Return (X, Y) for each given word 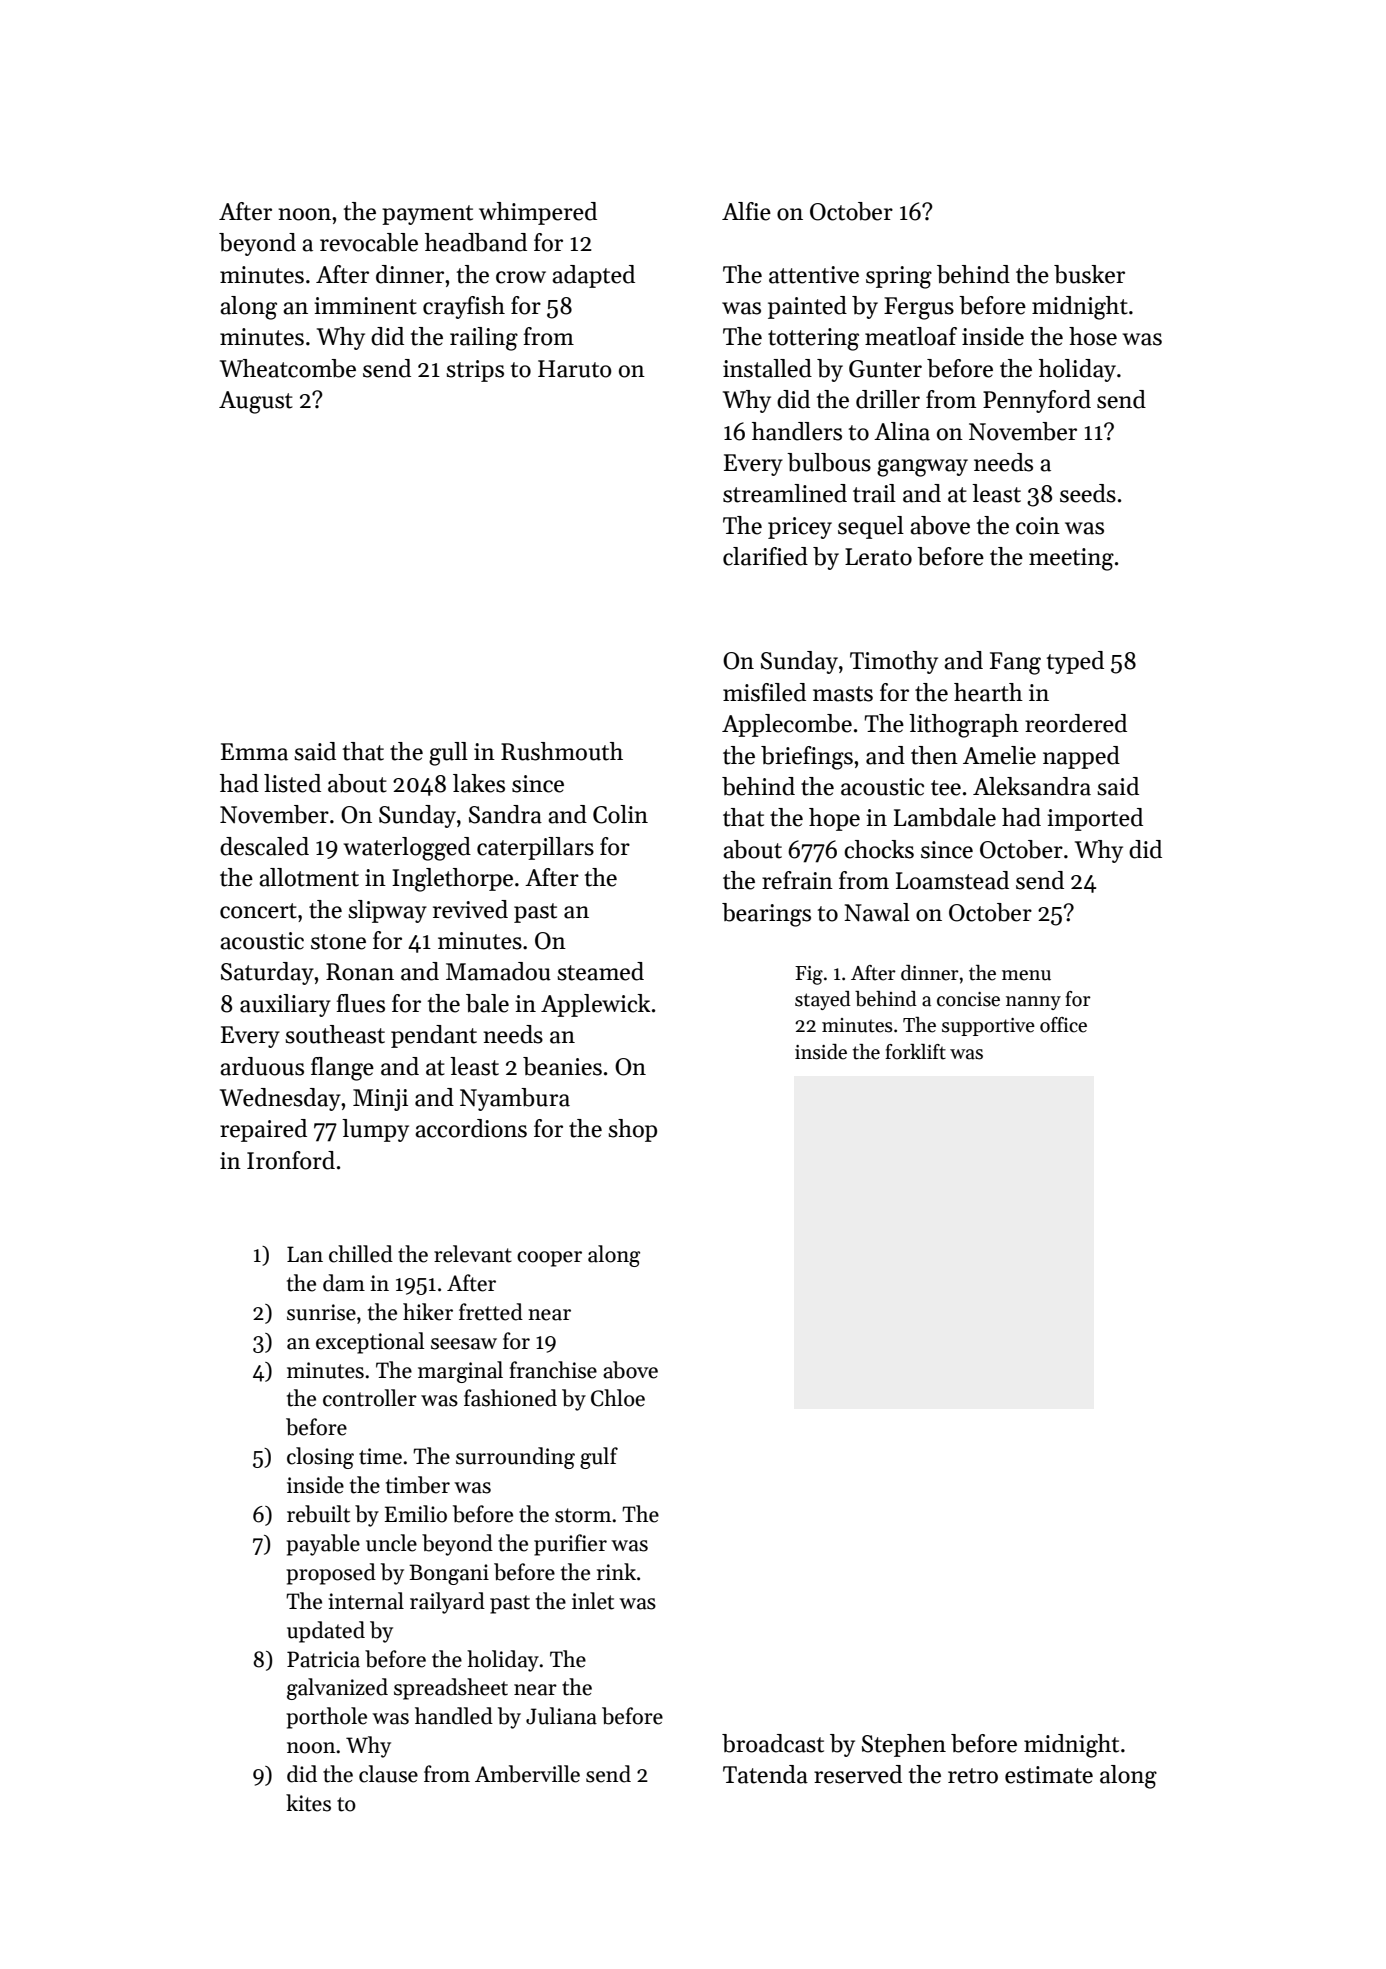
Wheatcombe (288, 368)
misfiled (764, 692)
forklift (915, 1052)
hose (1093, 336)
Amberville (527, 1774)
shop (632, 1130)
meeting (1071, 559)
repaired (263, 1130)
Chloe (618, 1398)
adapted (593, 276)
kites (308, 1803)
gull (448, 754)
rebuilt (318, 1514)
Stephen (904, 1745)
